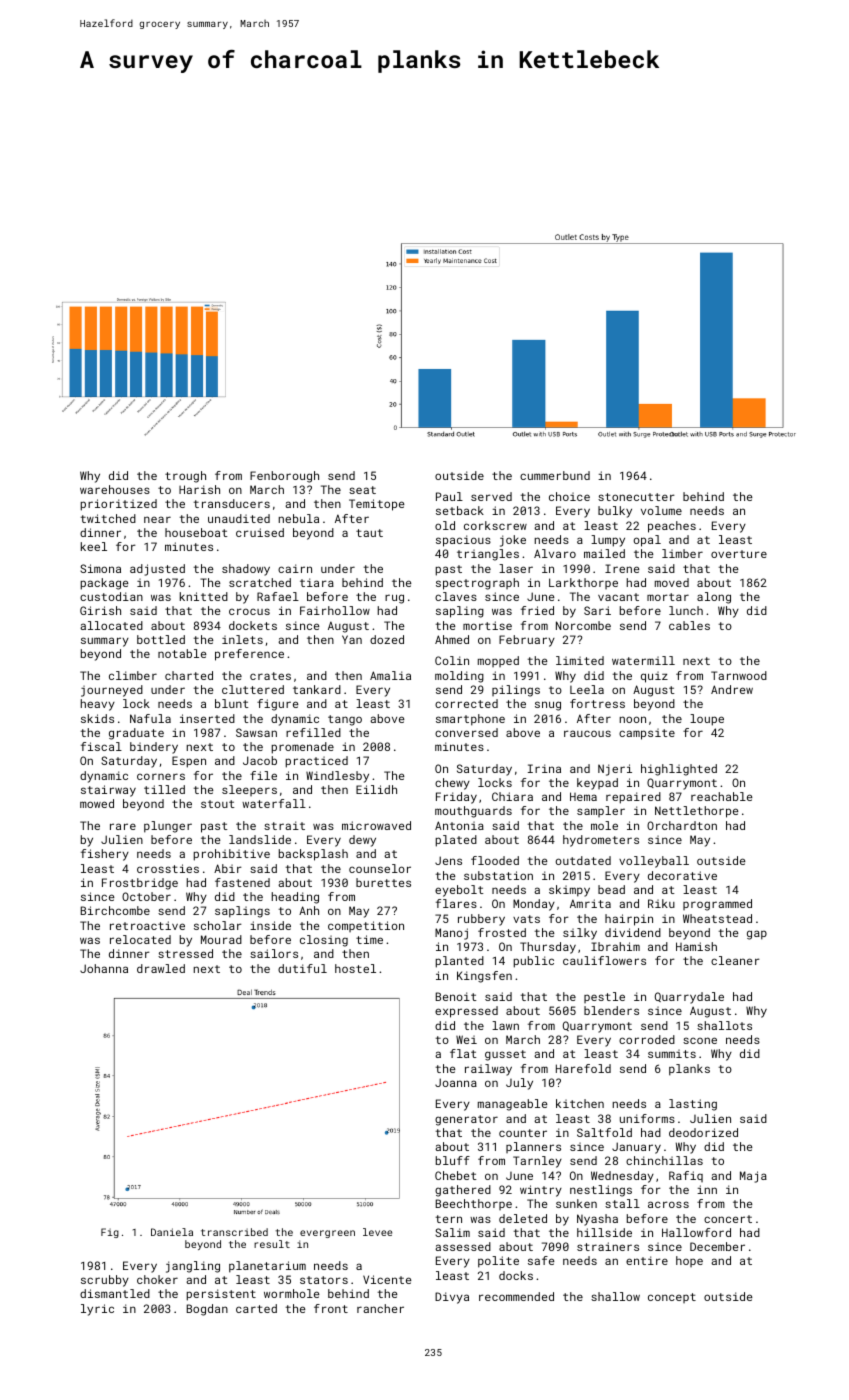 The width and height of the document is (849, 1400). What do you see at coordinates (97, 1310) in the document?
I see `lyric` at bounding box center [97, 1310].
